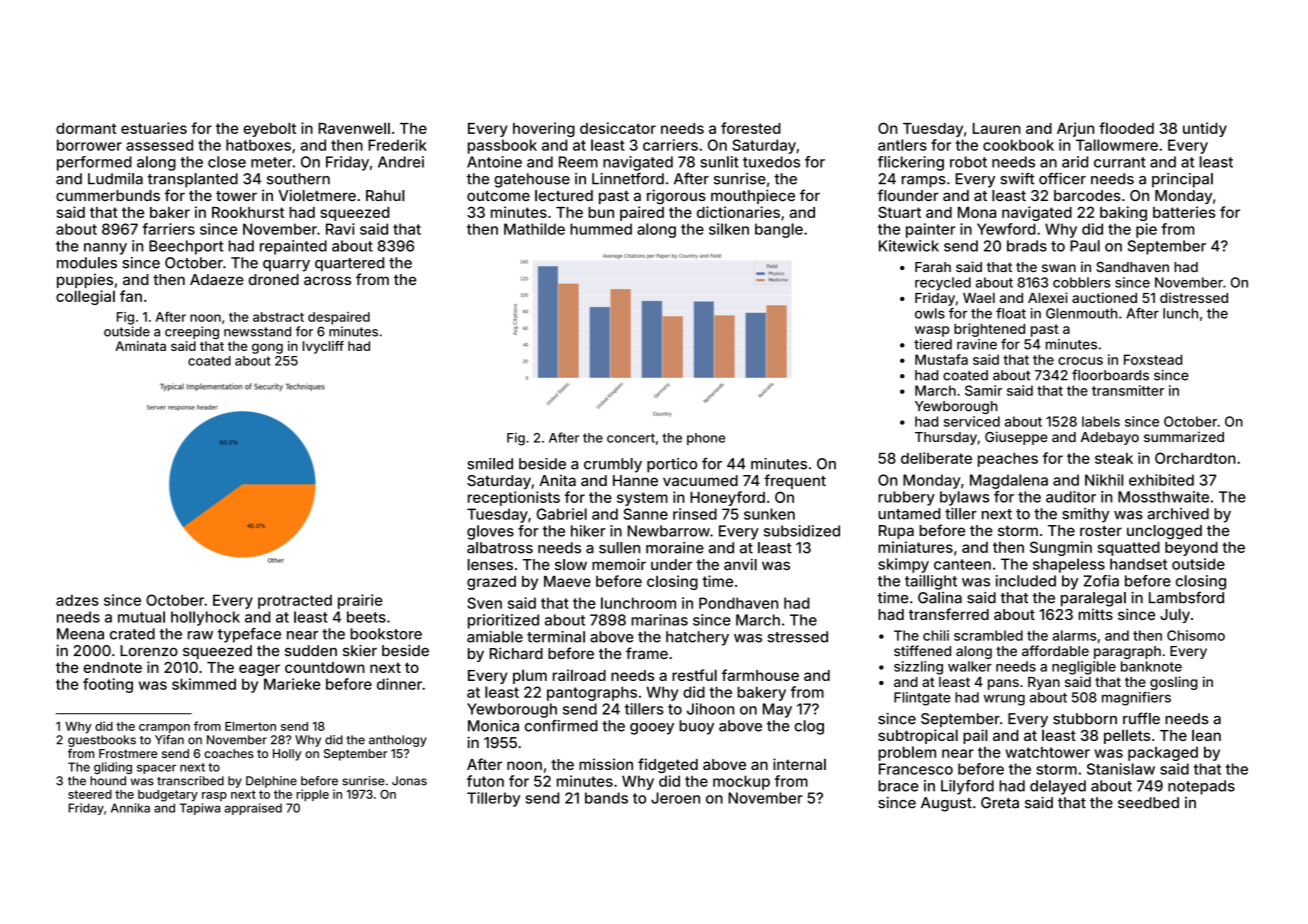 The height and width of the document is (924, 1308). I want to click on Aminata, so click(140, 346).
